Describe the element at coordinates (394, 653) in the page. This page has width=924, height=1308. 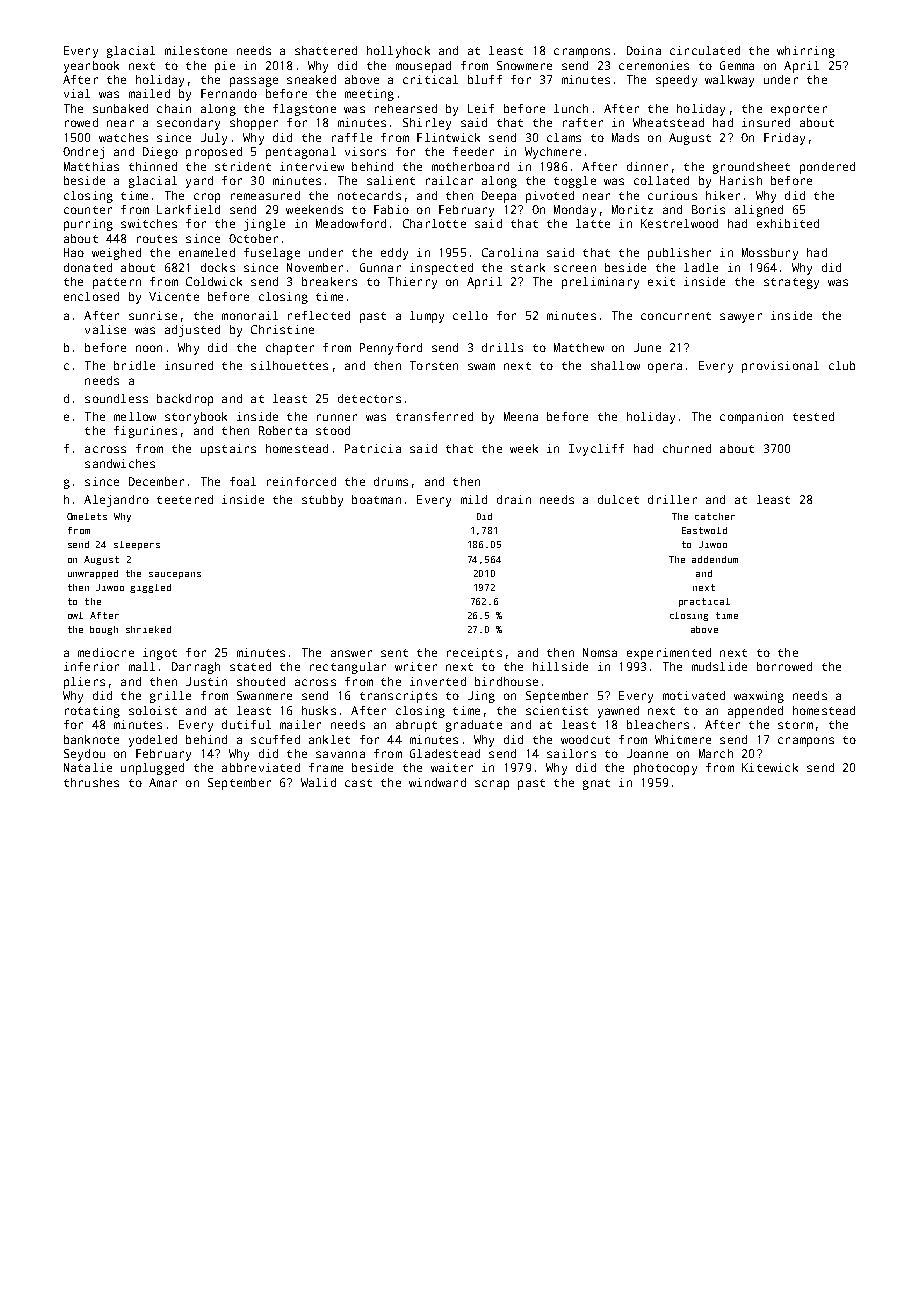
I see `sent` at that location.
